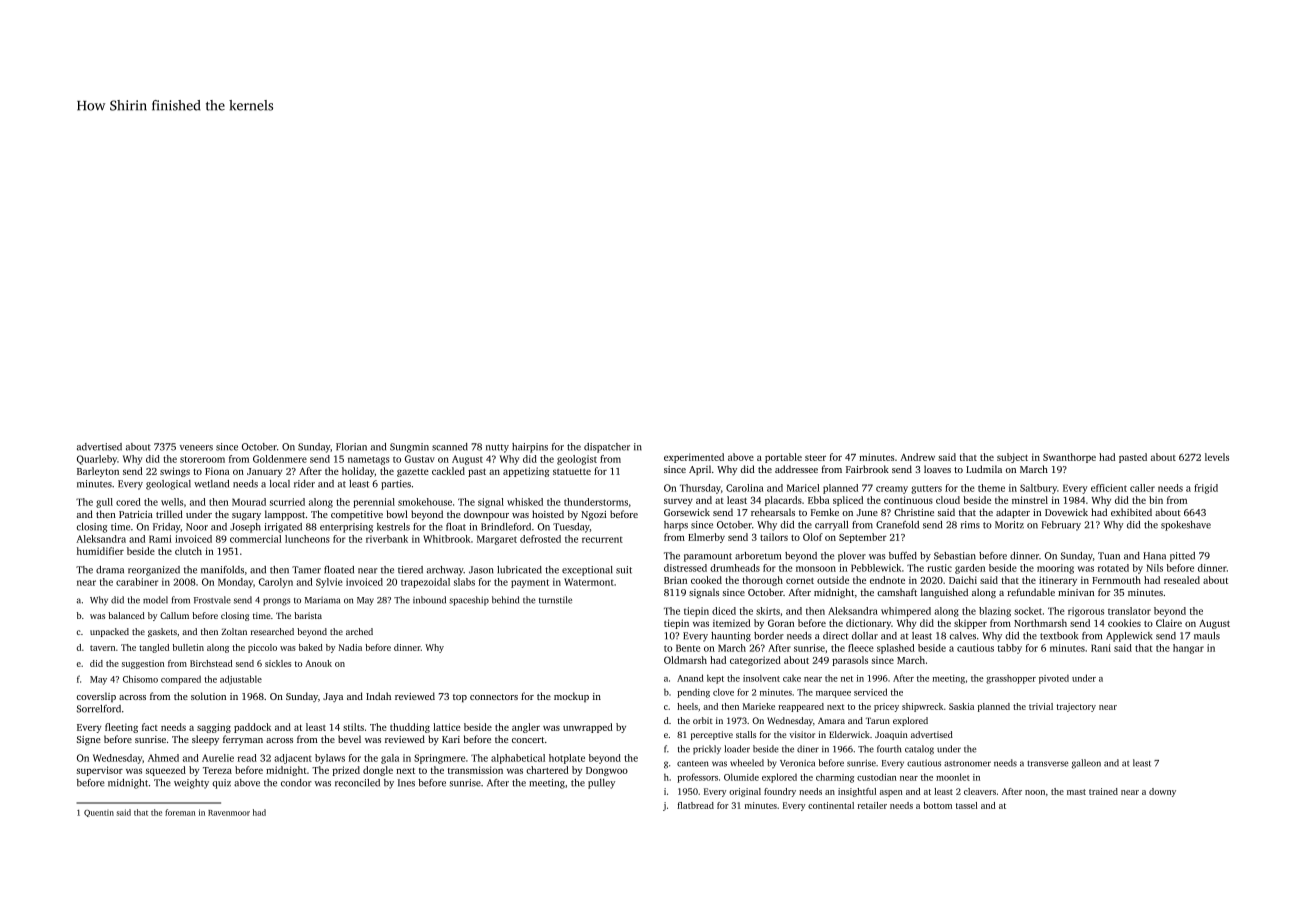 This page has width=1308, height=924. I want to click on Rami, so click(160, 539).
